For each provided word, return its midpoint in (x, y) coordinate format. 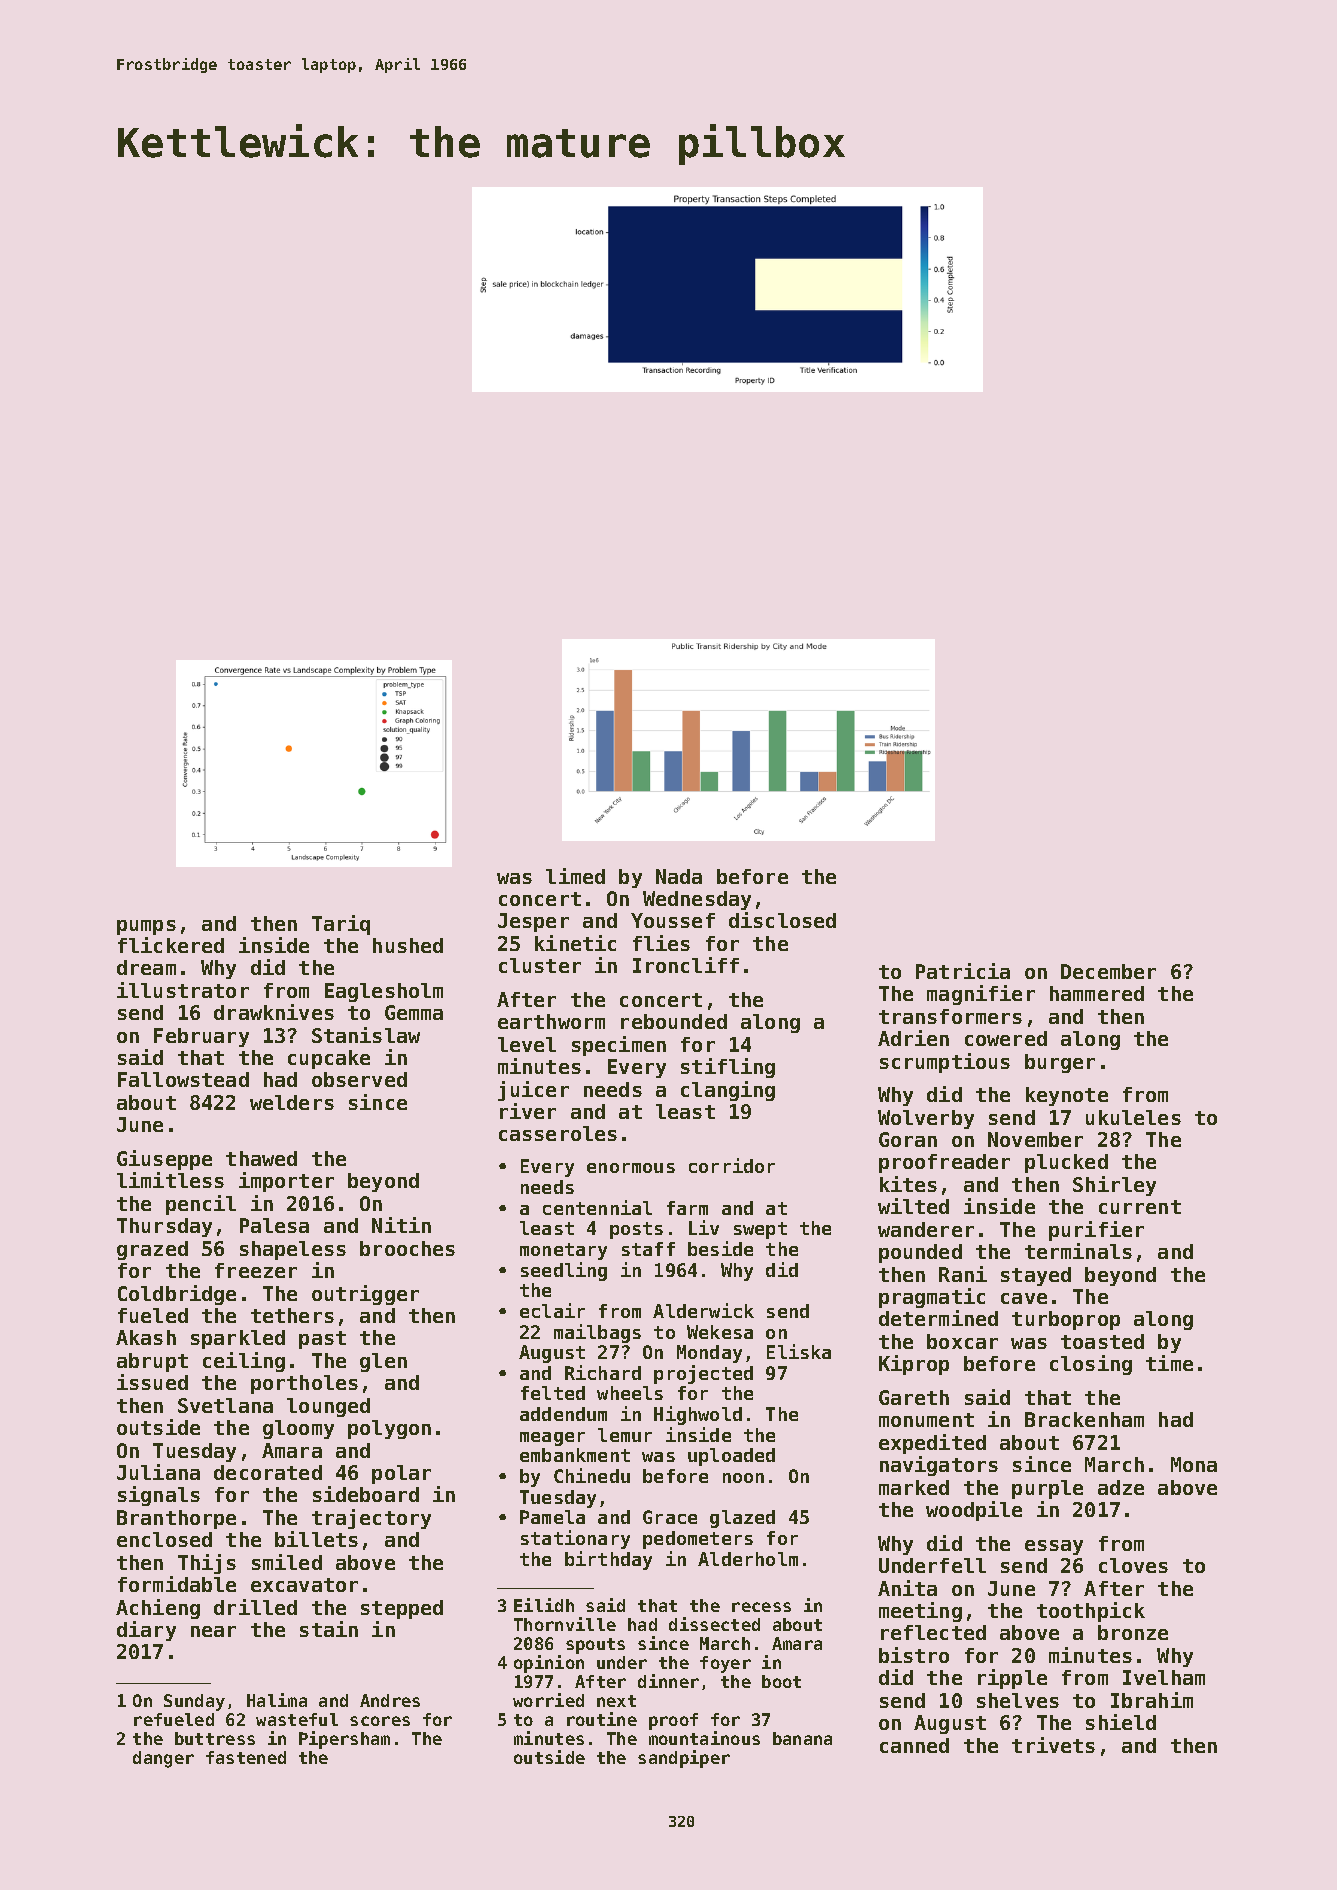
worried (548, 1700)
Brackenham (1084, 1419)
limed (575, 876)
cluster (540, 965)
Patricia (963, 971)
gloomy (298, 1429)
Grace (670, 1517)
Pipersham (344, 1740)
